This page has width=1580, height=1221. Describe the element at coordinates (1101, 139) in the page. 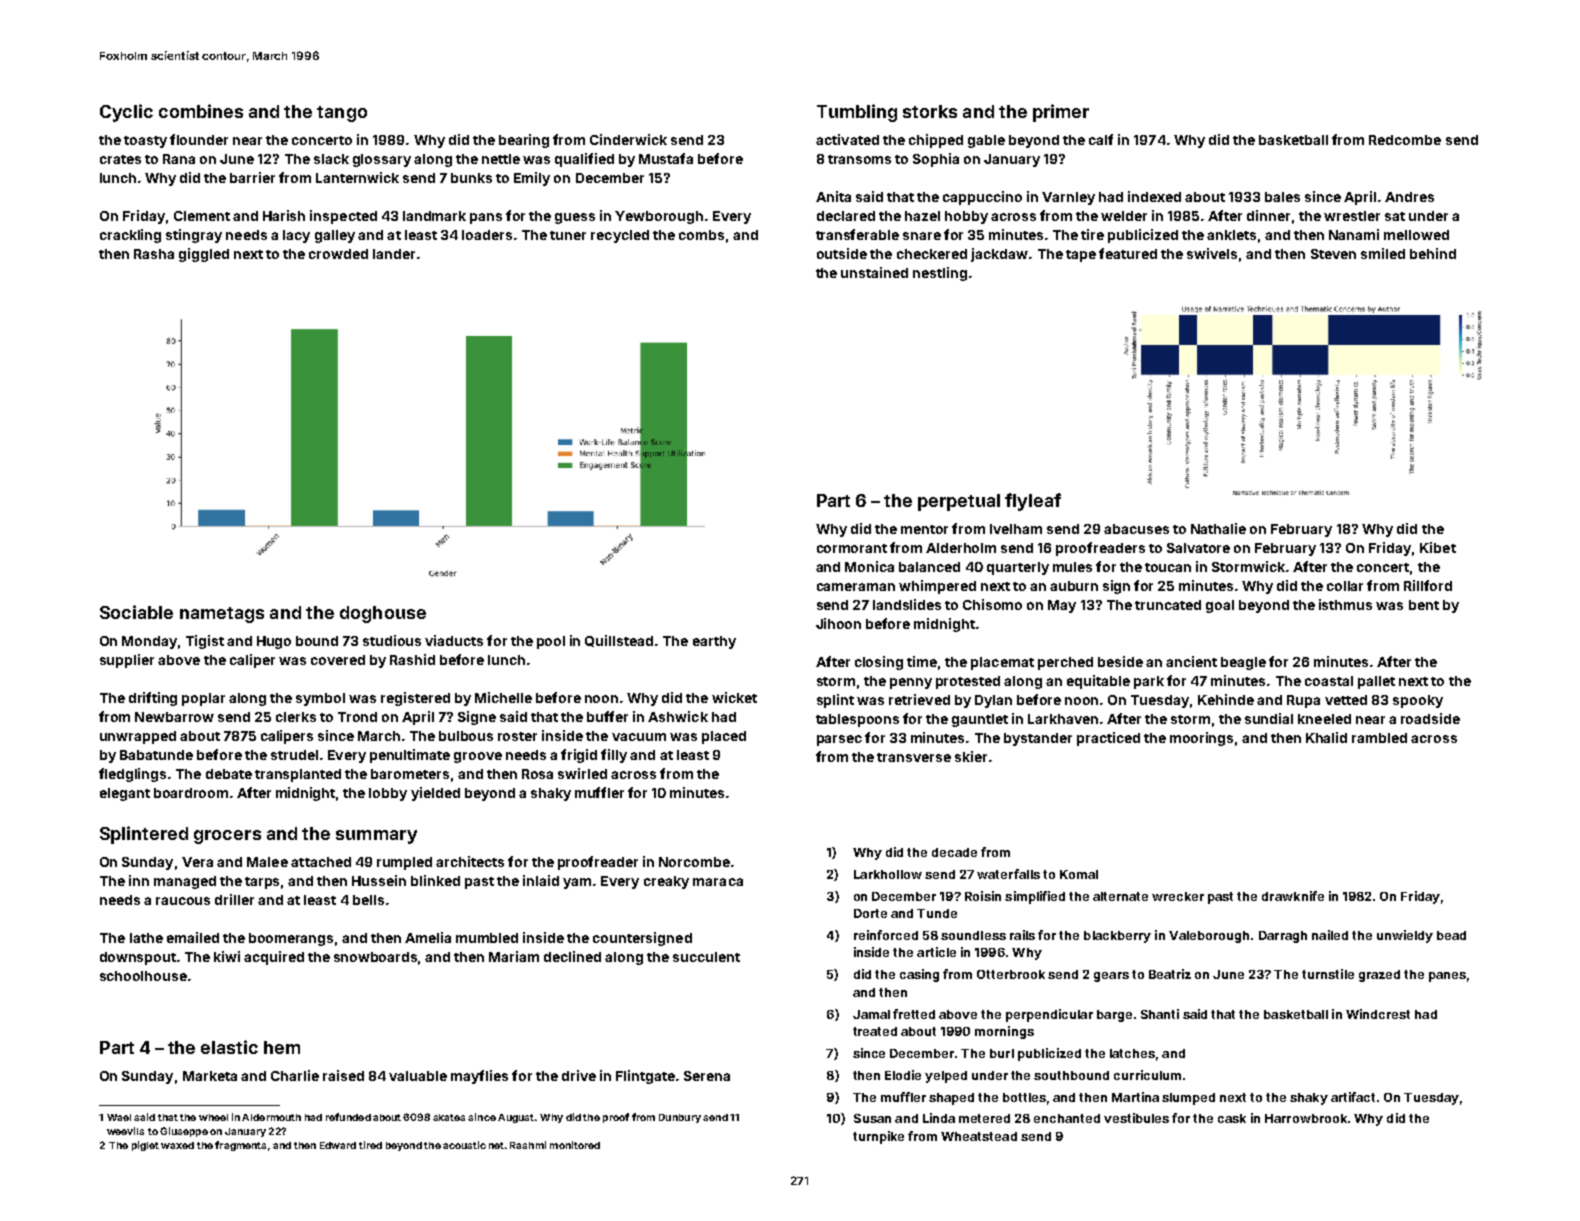

I see `calf` at that location.
